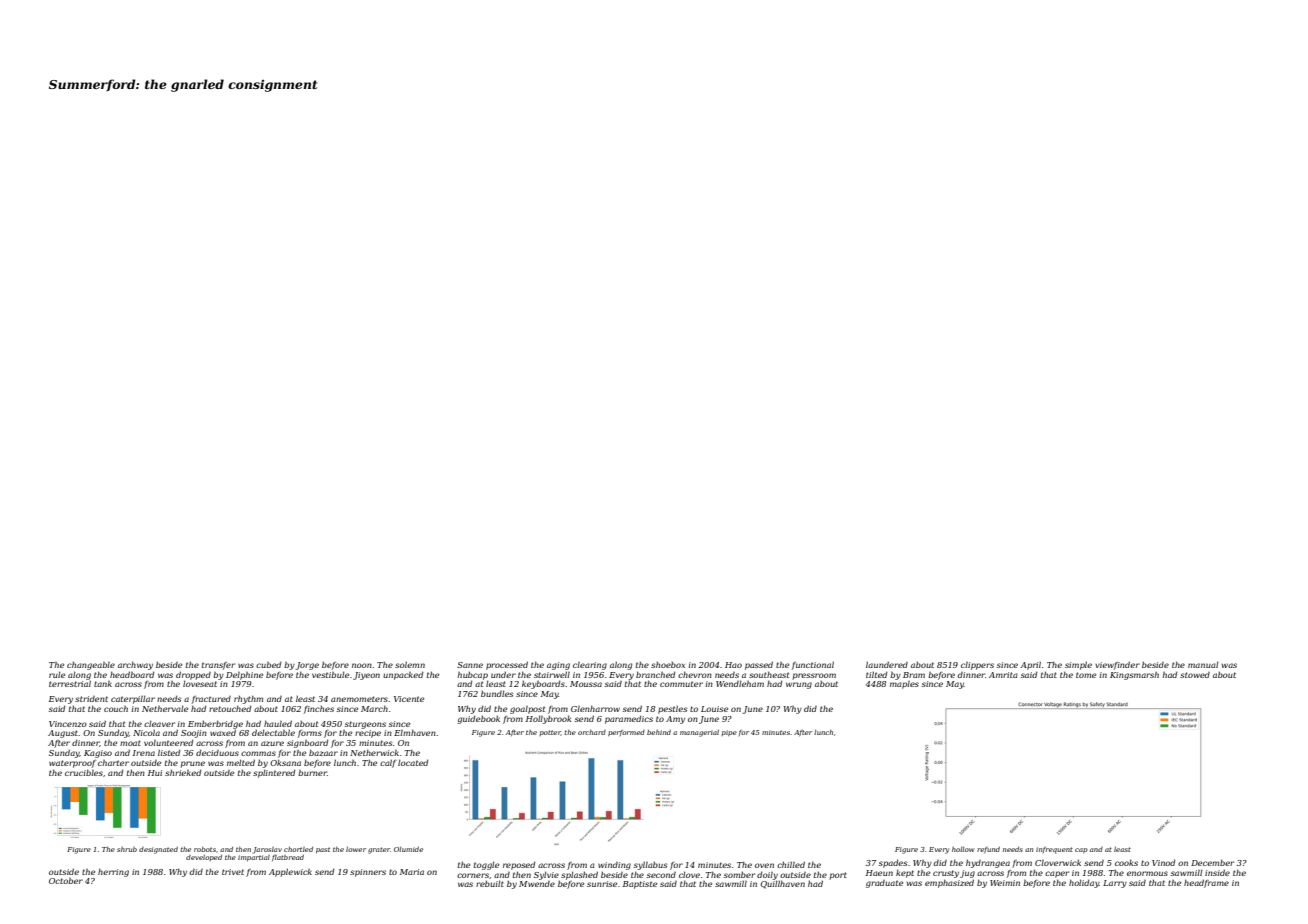  What do you see at coordinates (230, 708) in the document?
I see `retouched` at bounding box center [230, 708].
